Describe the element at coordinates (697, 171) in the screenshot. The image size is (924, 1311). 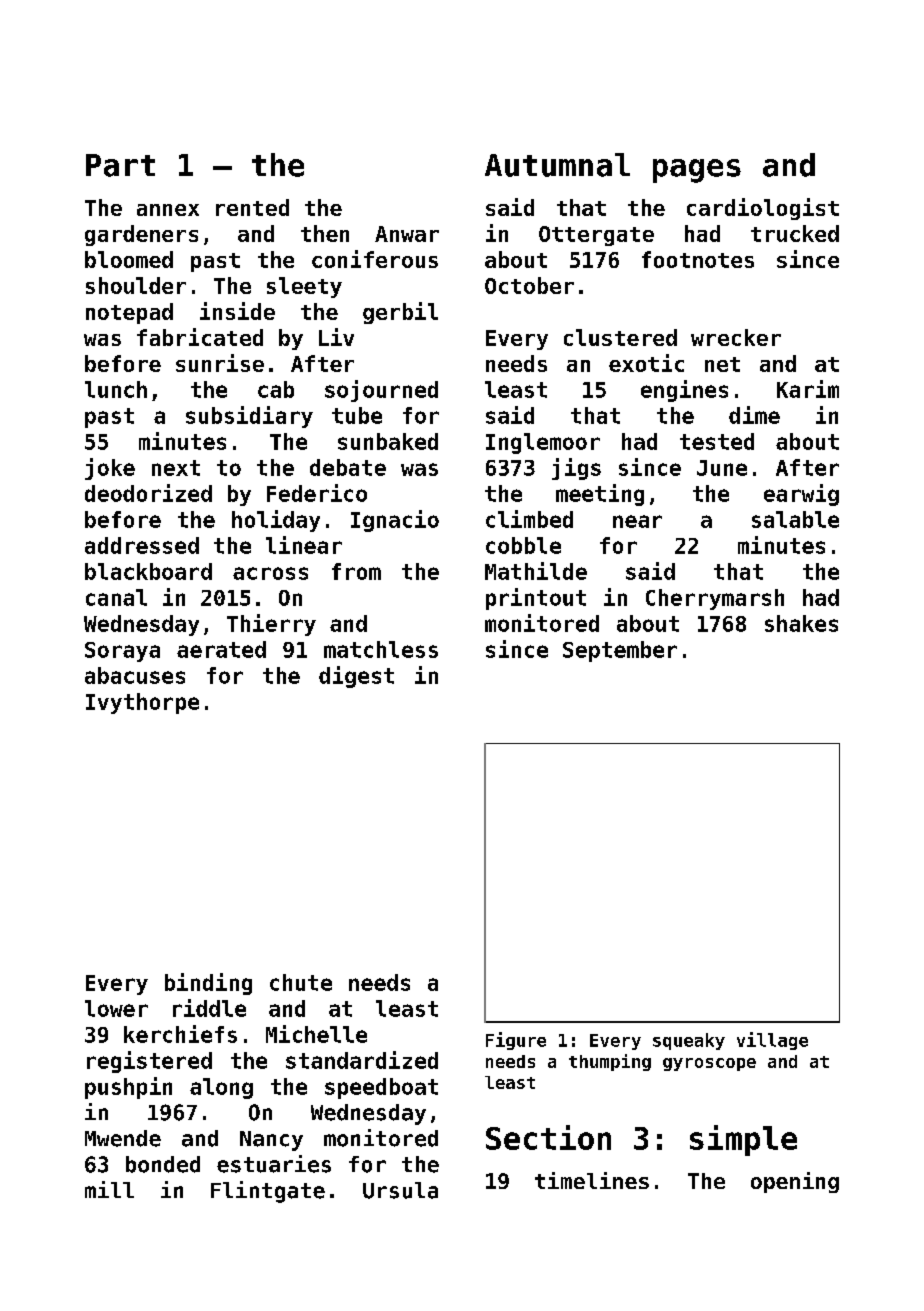
I see `pages` at that location.
